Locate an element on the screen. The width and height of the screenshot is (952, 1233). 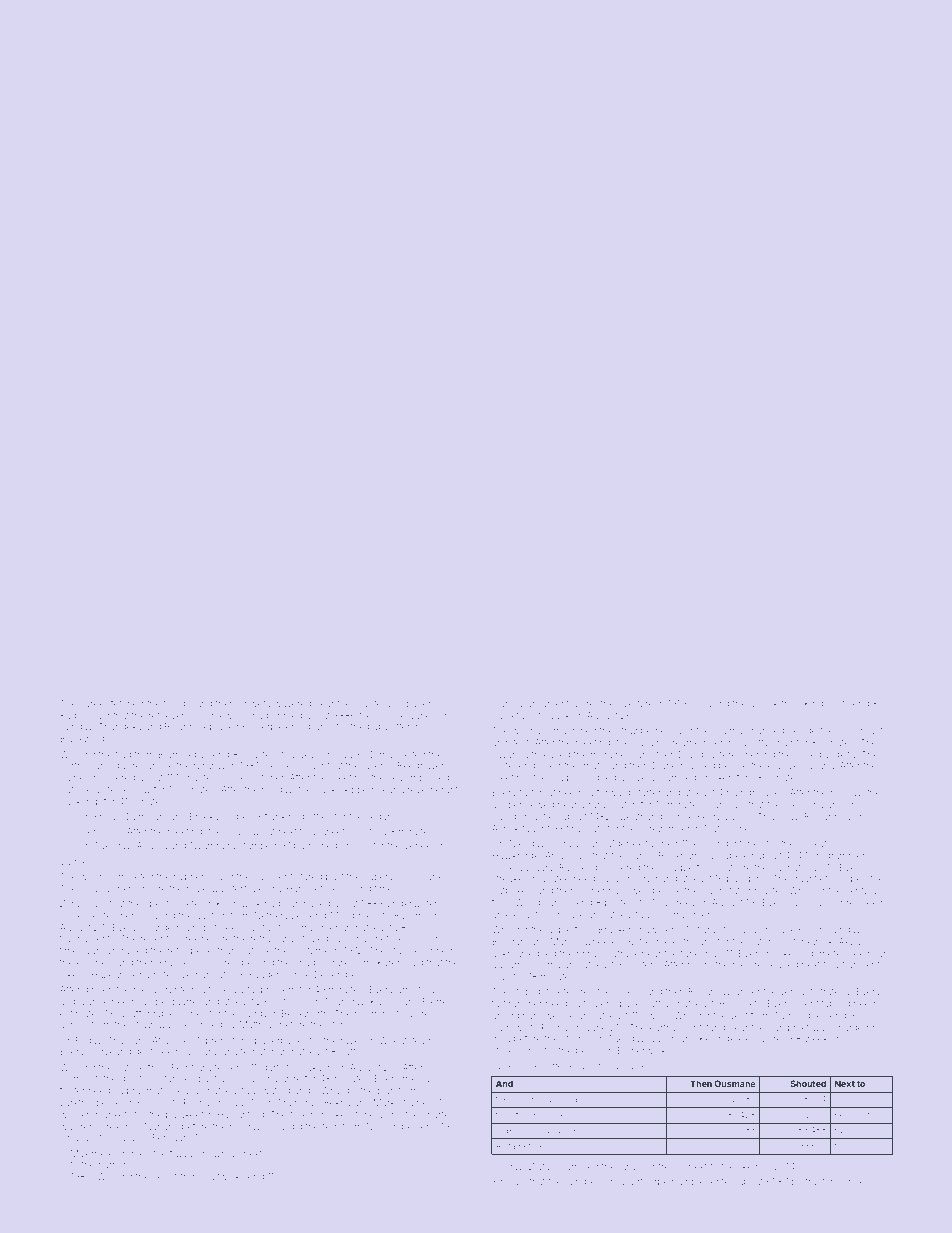
relayed is located at coordinates (581, 1067).
